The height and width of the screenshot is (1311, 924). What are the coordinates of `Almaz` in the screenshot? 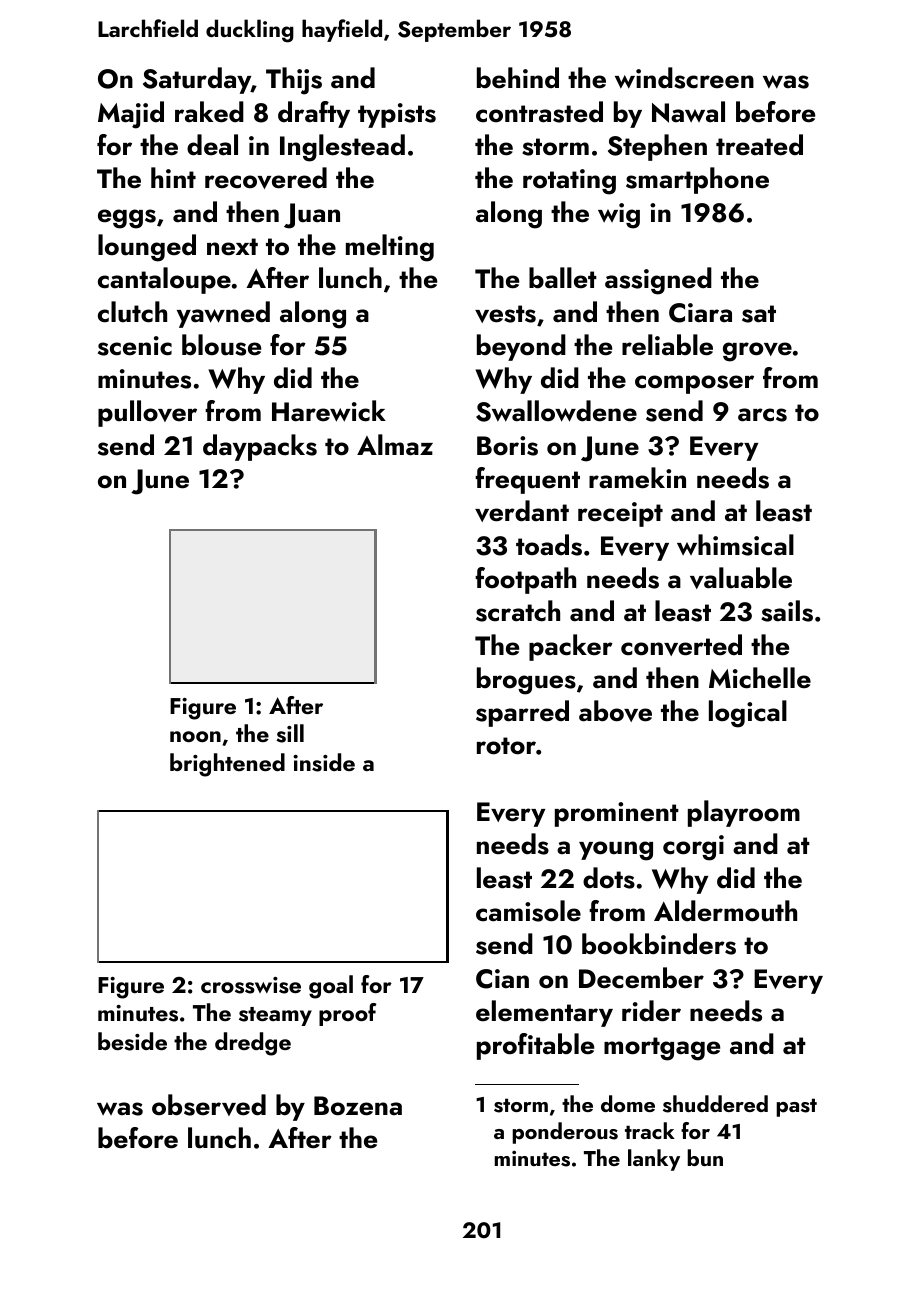 It's located at (395, 445).
